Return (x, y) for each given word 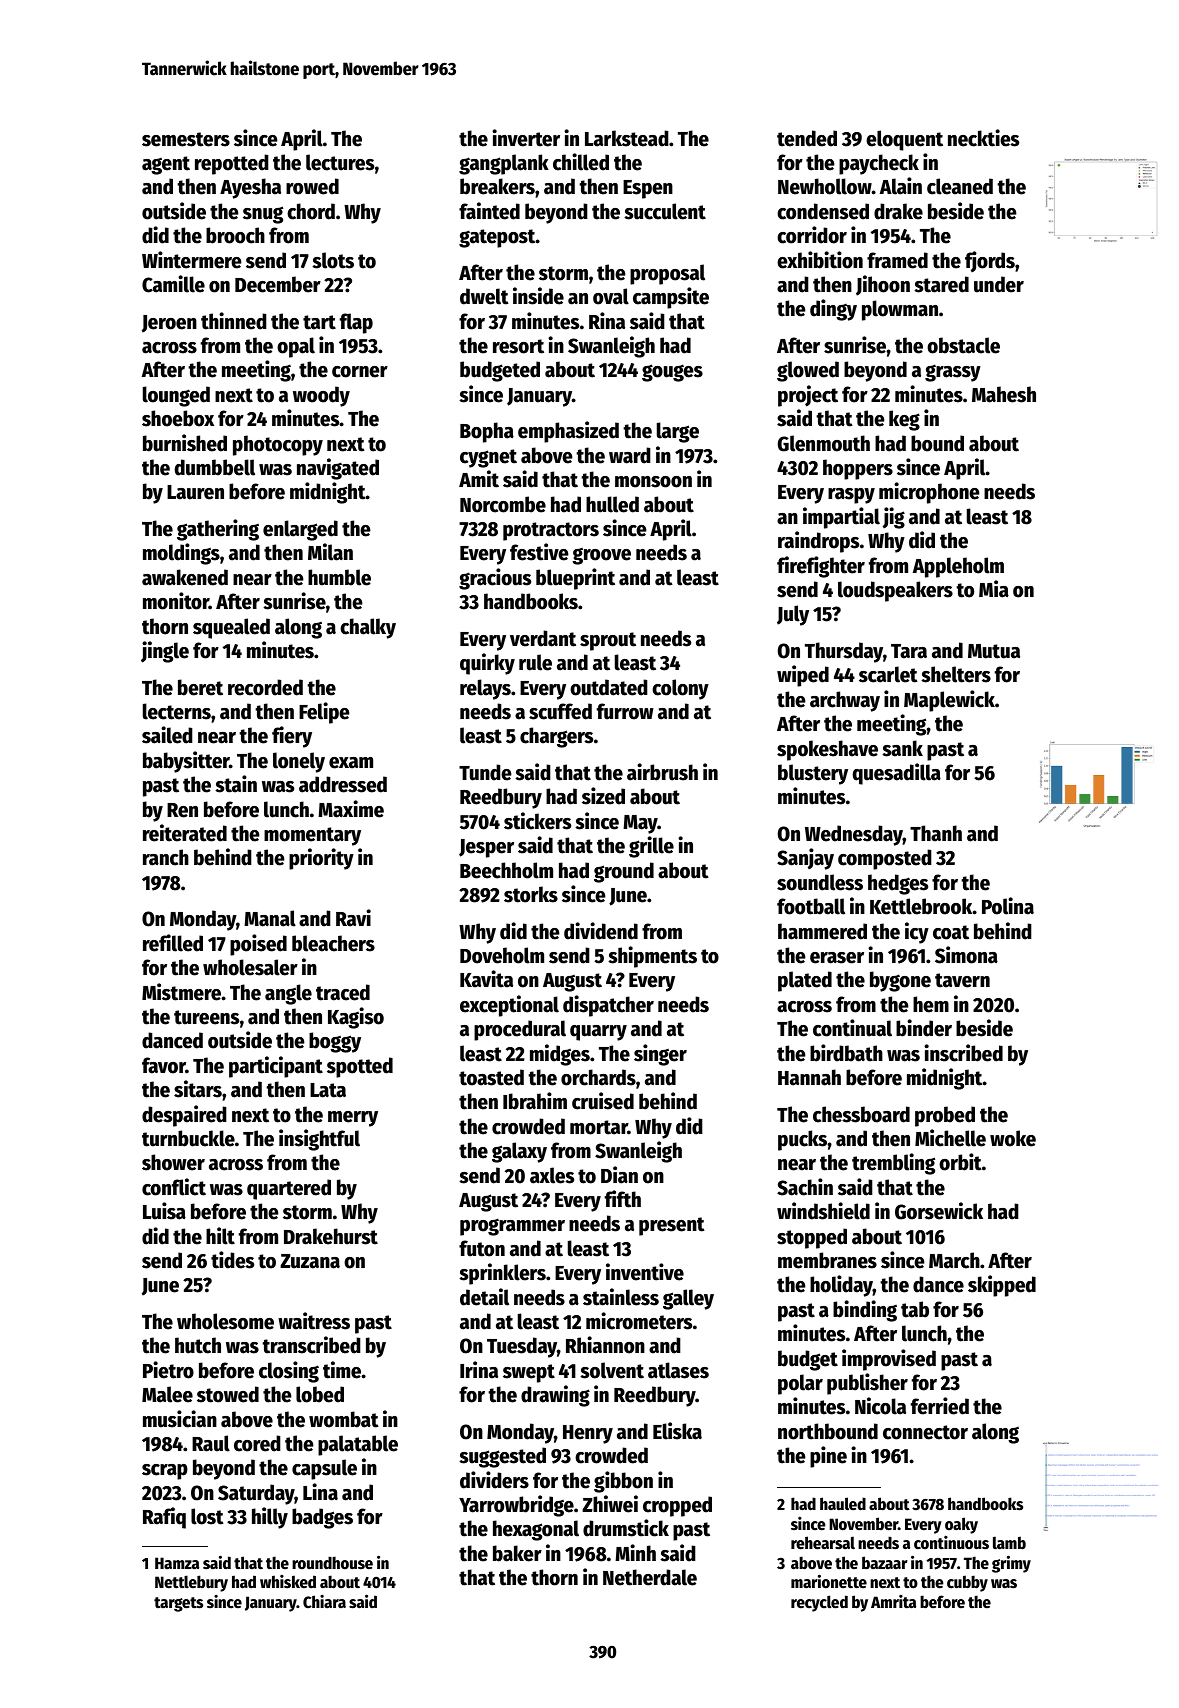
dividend (601, 931)
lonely (299, 762)
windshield (823, 1211)
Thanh (936, 833)
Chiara (324, 1601)
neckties (983, 138)
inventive (645, 1272)
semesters (186, 139)
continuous (951, 1543)
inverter (526, 138)
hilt (220, 1236)
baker (517, 1553)
